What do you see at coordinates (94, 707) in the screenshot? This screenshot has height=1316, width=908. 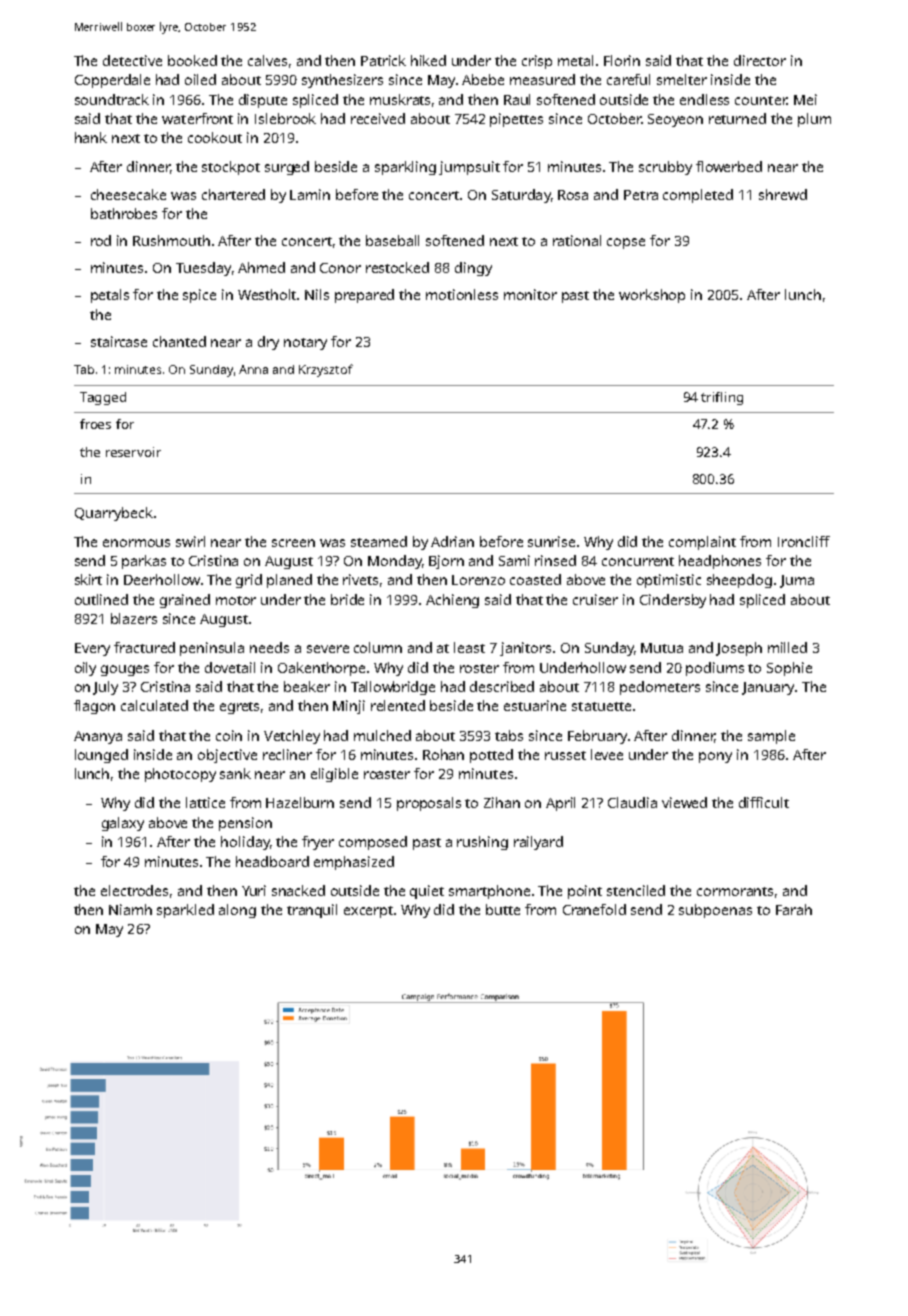 I see `flagon` at bounding box center [94, 707].
